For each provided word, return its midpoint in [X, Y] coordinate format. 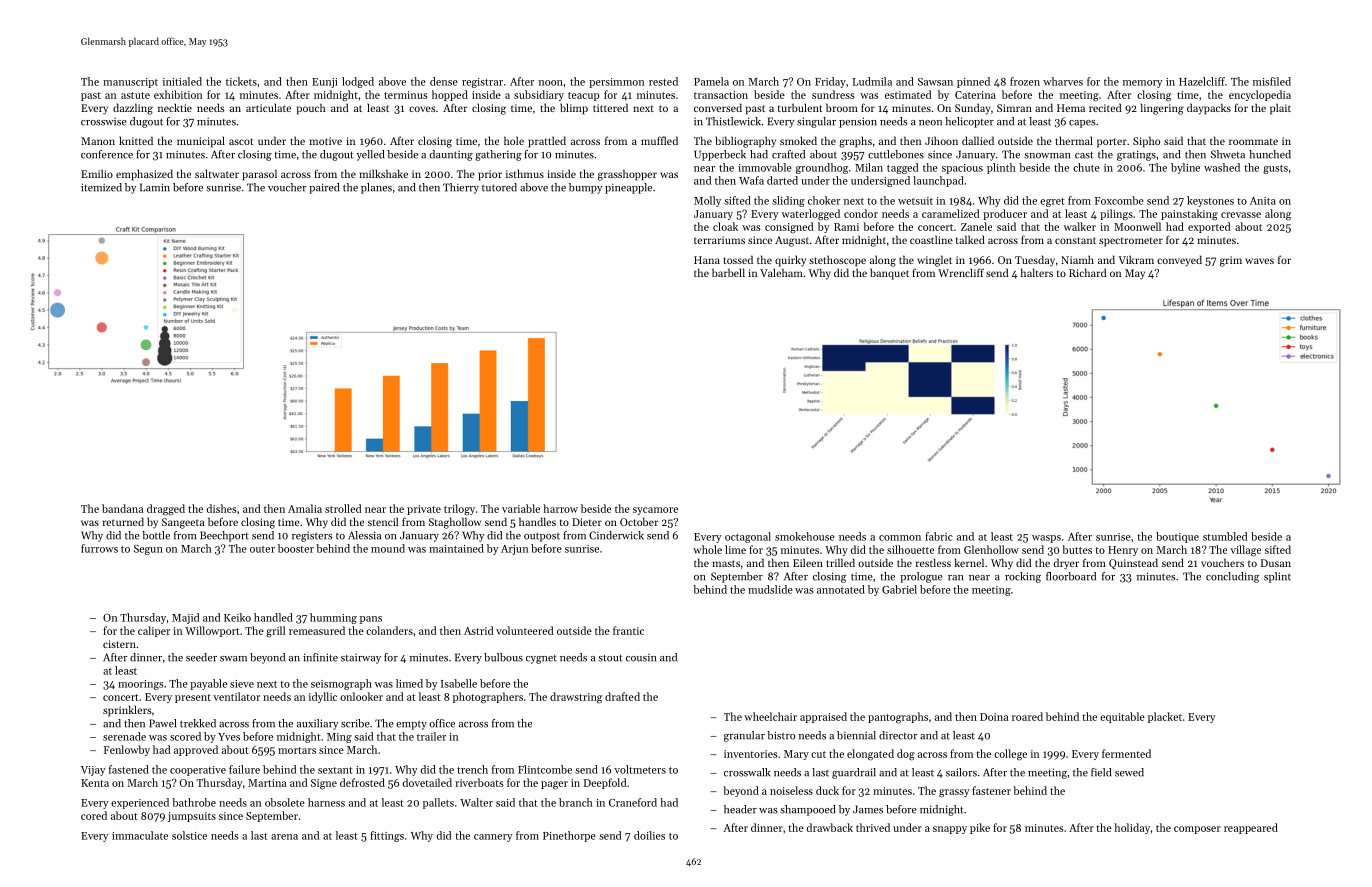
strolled [343, 508]
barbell [728, 272]
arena [284, 837]
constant [1075, 240]
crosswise [104, 122]
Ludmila [872, 81]
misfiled [1272, 81]
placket [1165, 717]
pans [371, 620]
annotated [841, 589]
